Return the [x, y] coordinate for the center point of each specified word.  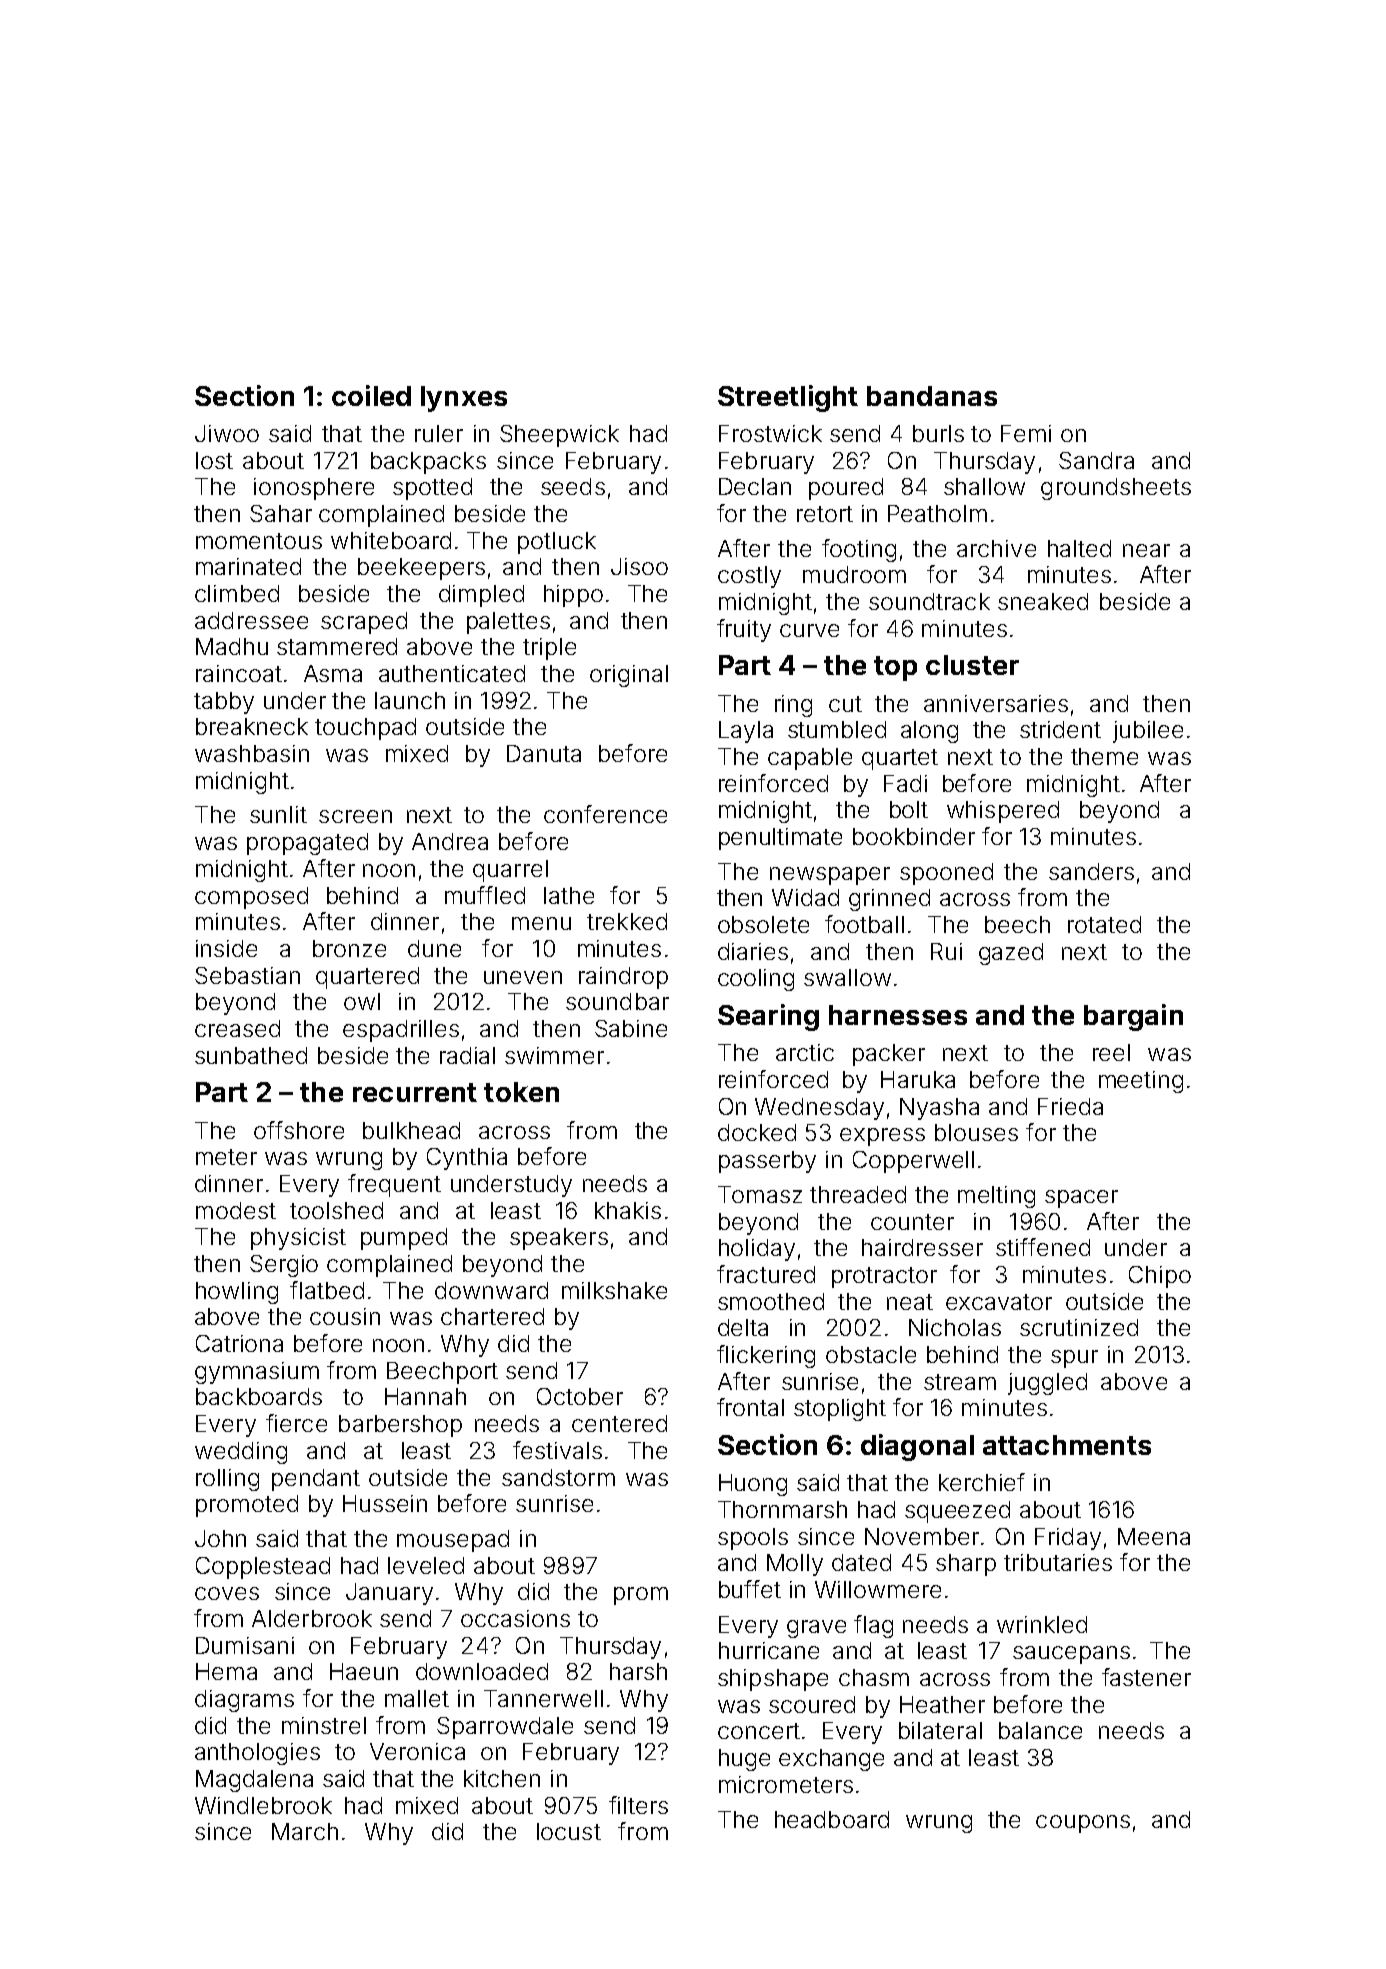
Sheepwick [559, 436]
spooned [946, 874]
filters [638, 1805]
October [580, 1396]
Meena [1154, 1536]
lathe [569, 895]
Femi [1026, 433]
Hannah [425, 1396]
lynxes [464, 399]
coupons [1083, 1824]
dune [434, 948]
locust [569, 1831]
